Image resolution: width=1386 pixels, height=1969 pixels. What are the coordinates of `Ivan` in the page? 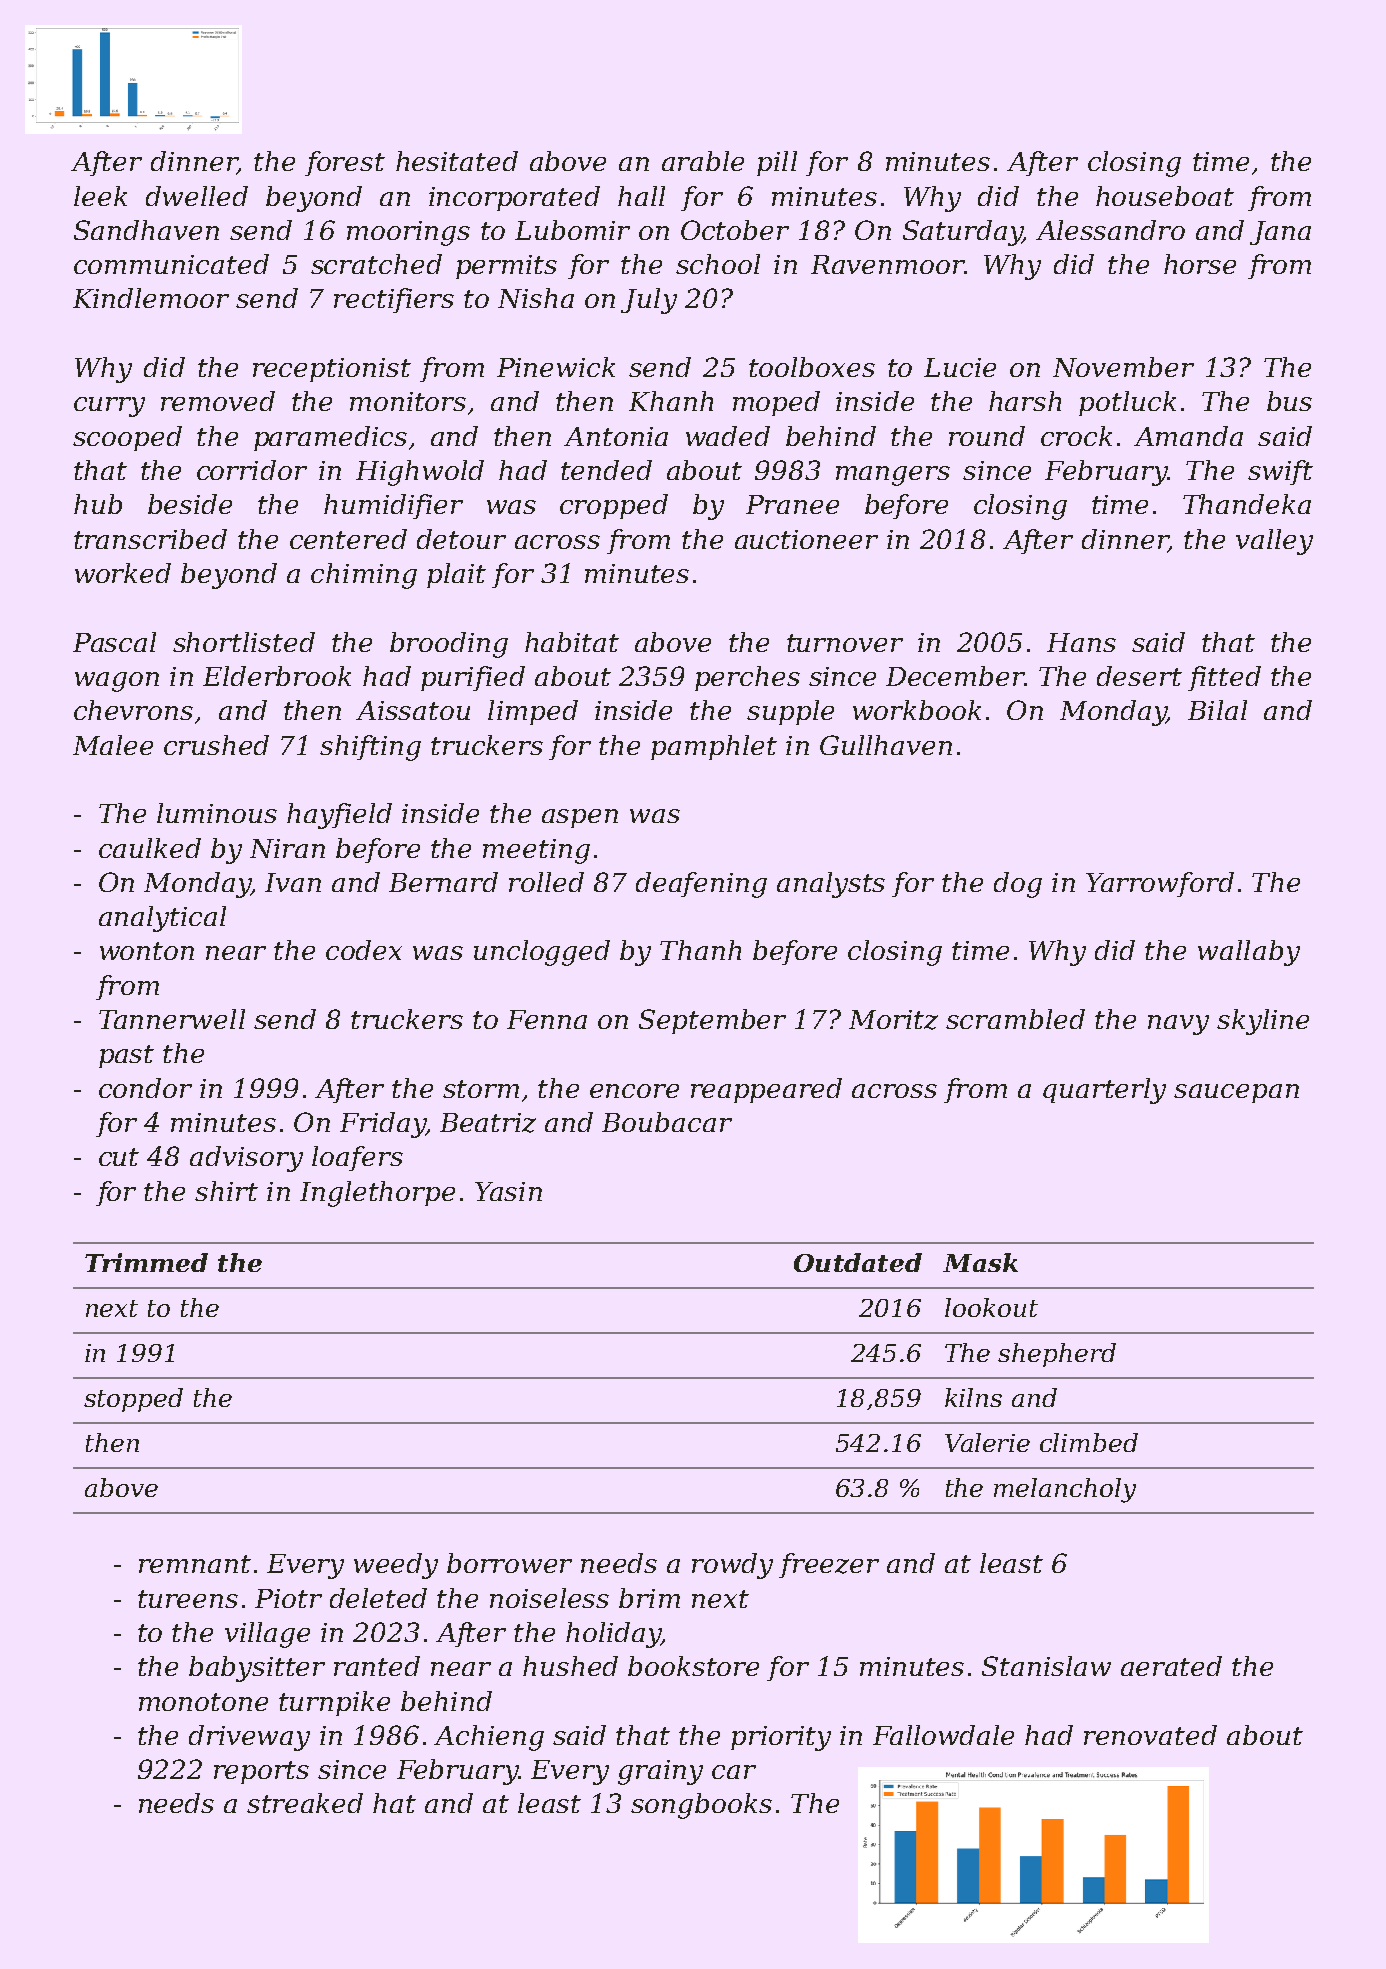 It's located at (293, 882).
